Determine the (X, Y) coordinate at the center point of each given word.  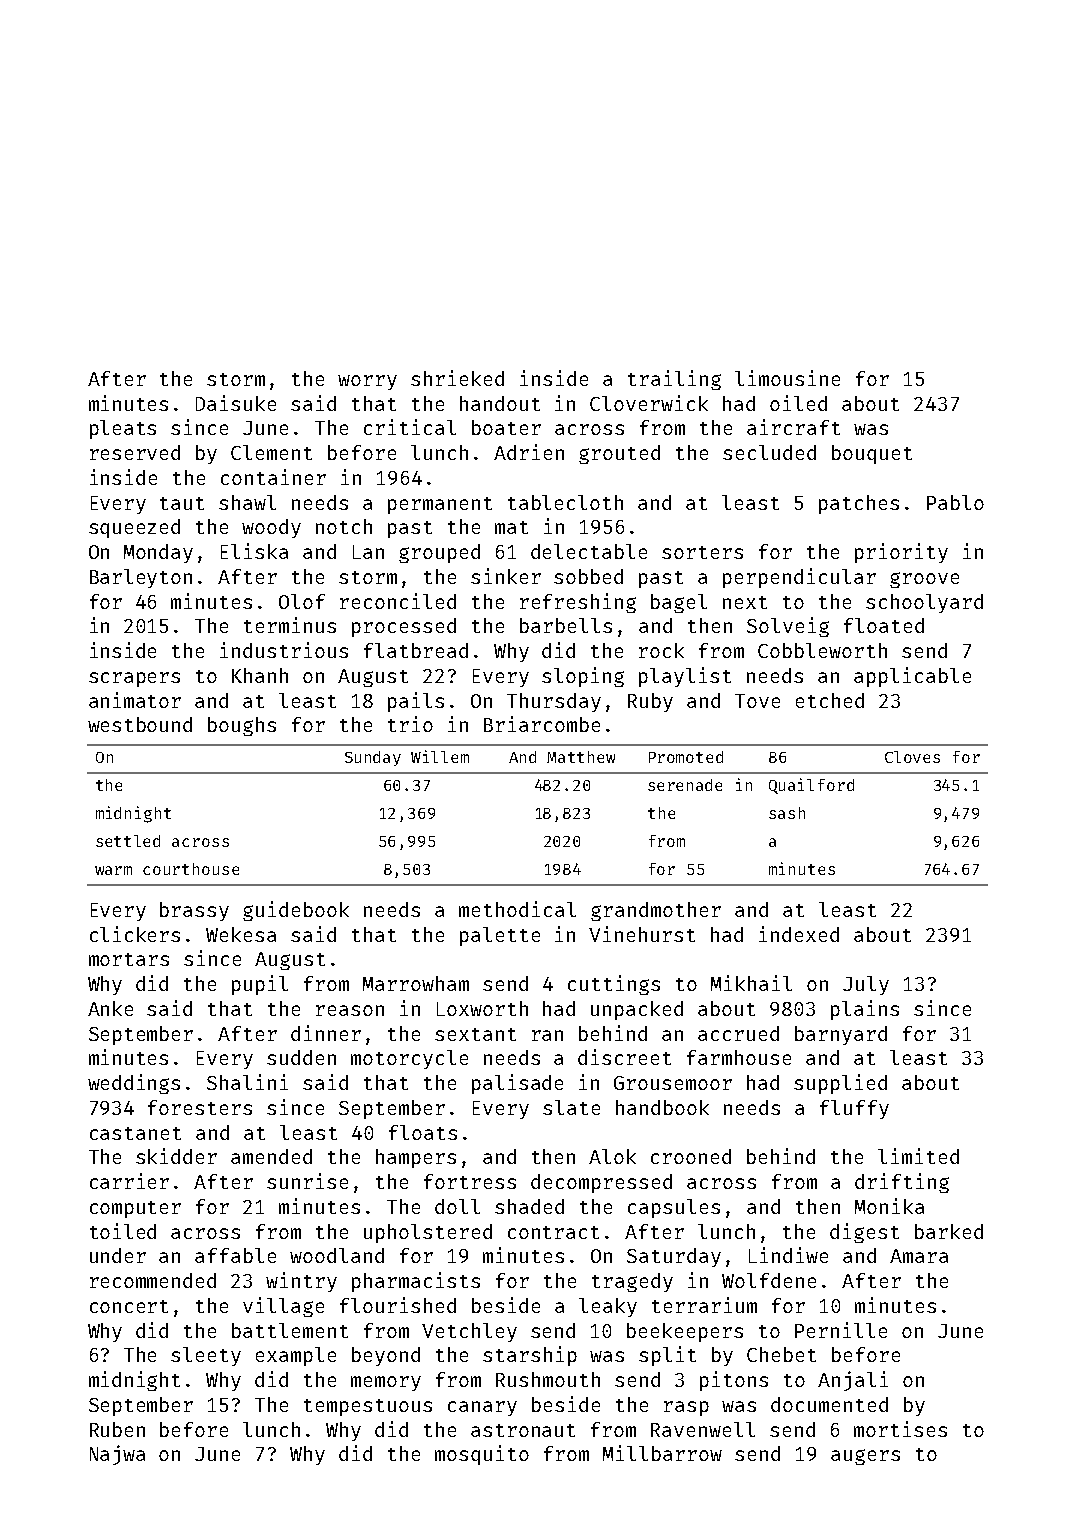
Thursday (554, 702)
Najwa (117, 1455)
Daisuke (236, 403)
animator (135, 700)
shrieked (457, 378)
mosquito (482, 1455)
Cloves (912, 757)
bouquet (872, 454)
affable (235, 1255)
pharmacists (416, 1282)
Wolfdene (769, 1280)
